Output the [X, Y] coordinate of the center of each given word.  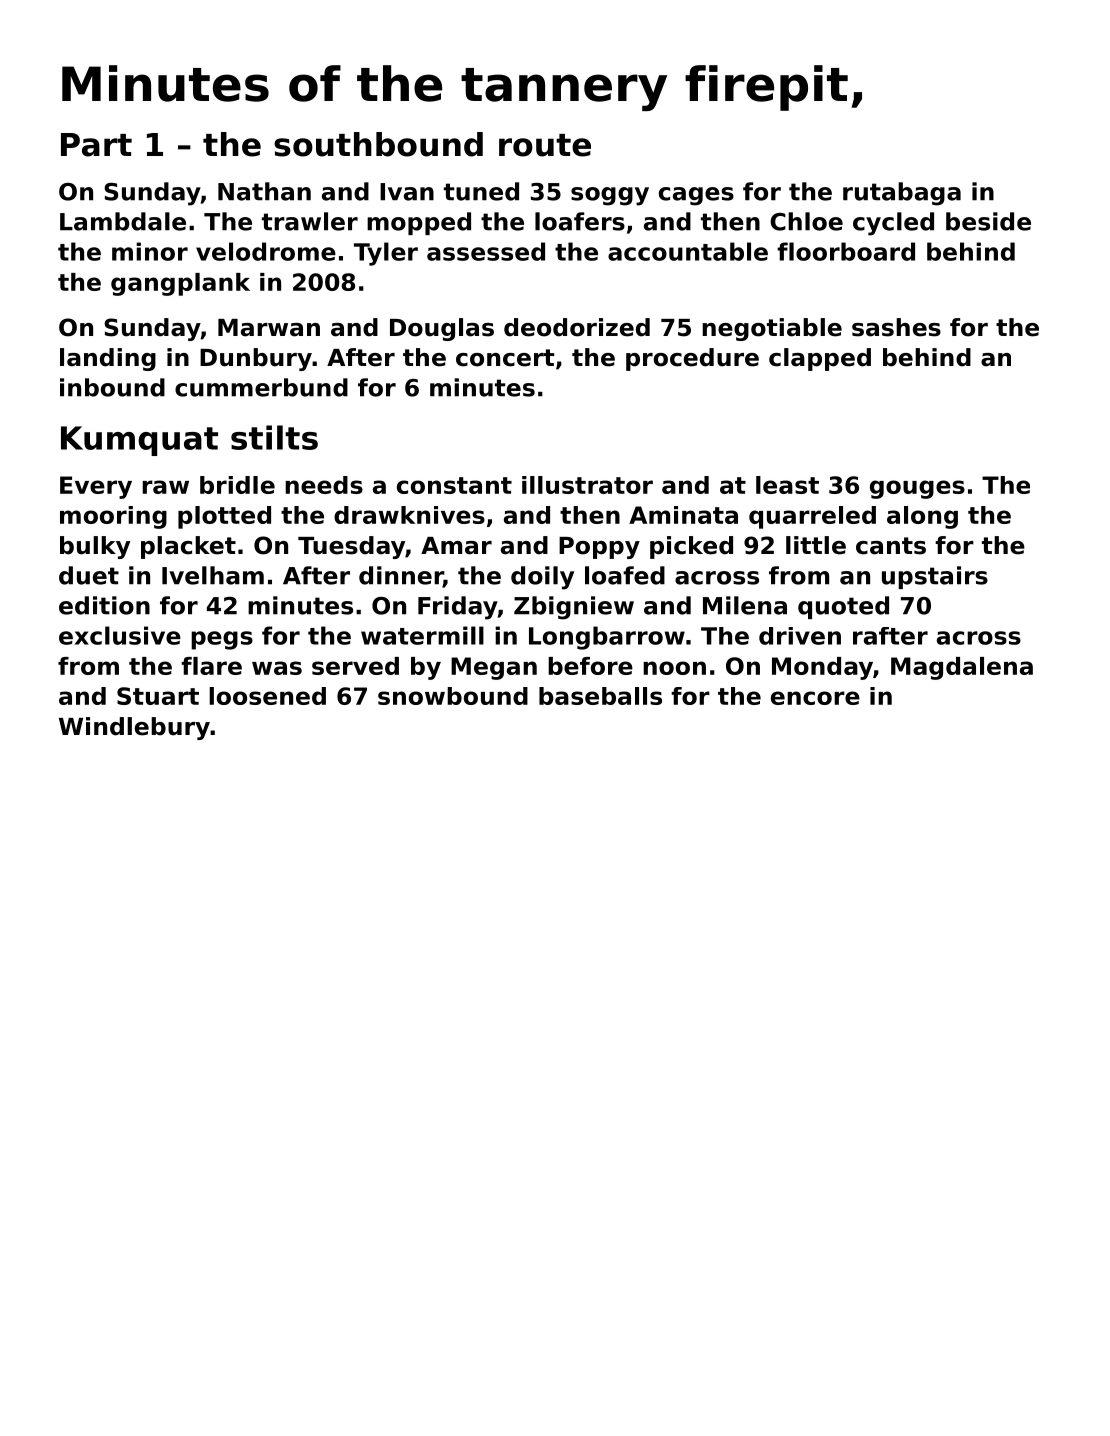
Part [96, 145]
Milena [745, 605]
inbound [112, 387]
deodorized [577, 327]
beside [988, 221]
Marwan [269, 328]
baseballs [600, 696]
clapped [820, 359]
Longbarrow [607, 638]
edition [104, 605]
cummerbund [261, 387]
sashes [896, 327]
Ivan [407, 192]
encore [815, 698]
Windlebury [134, 728]
